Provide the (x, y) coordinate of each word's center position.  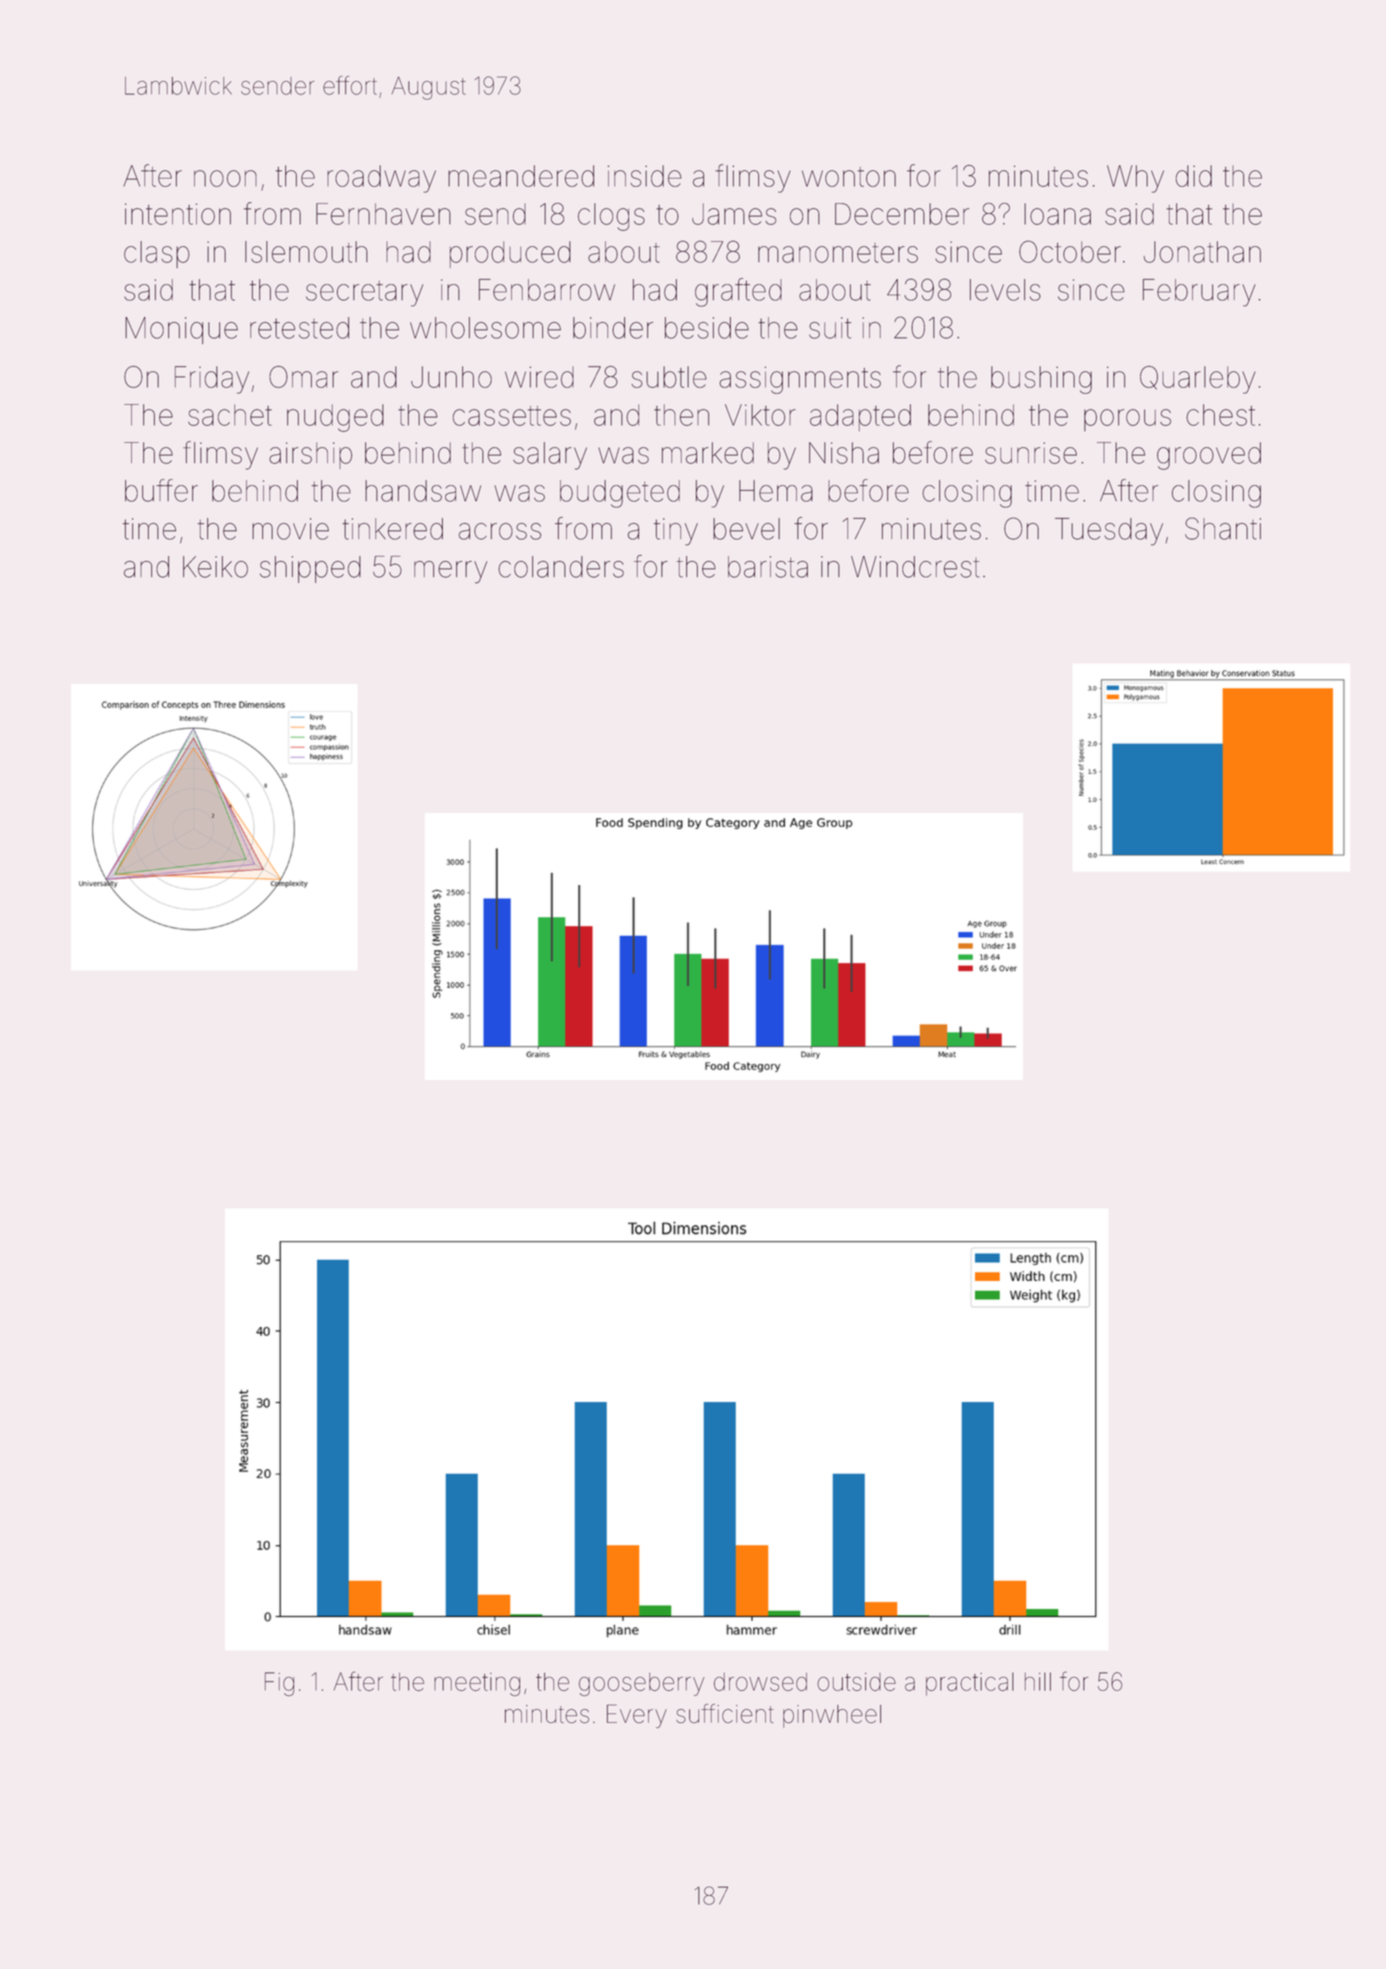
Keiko (215, 567)
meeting (477, 1684)
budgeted (620, 494)
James (734, 214)
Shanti (1223, 528)
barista (768, 567)
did (1194, 176)
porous (1127, 420)
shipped (310, 569)
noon (225, 178)
